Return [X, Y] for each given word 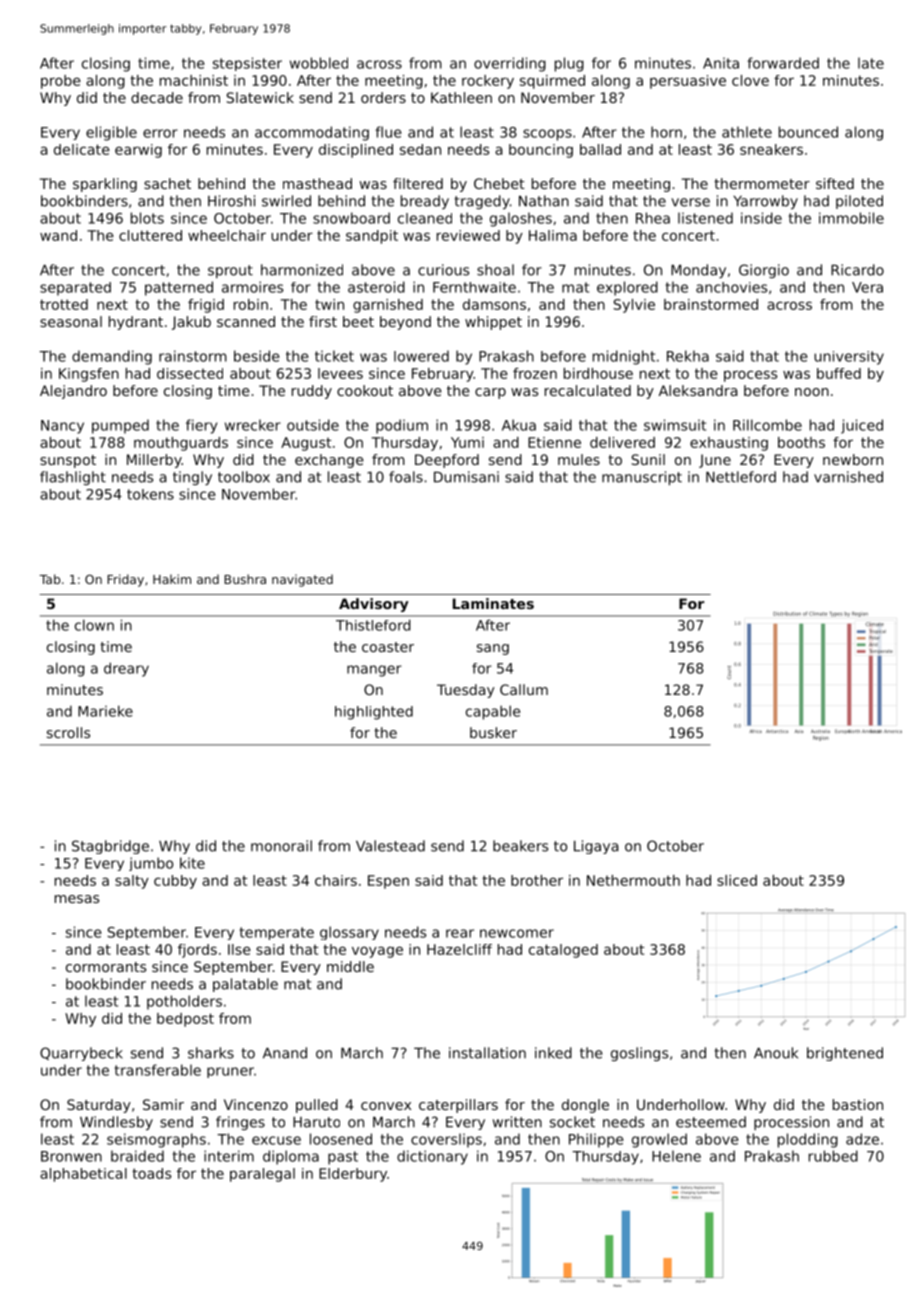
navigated [302, 580]
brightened [845, 1054]
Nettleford [741, 477]
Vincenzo [256, 1104]
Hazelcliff [459, 949]
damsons [494, 304]
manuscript [642, 478]
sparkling [105, 185]
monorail [281, 846]
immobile [851, 218]
